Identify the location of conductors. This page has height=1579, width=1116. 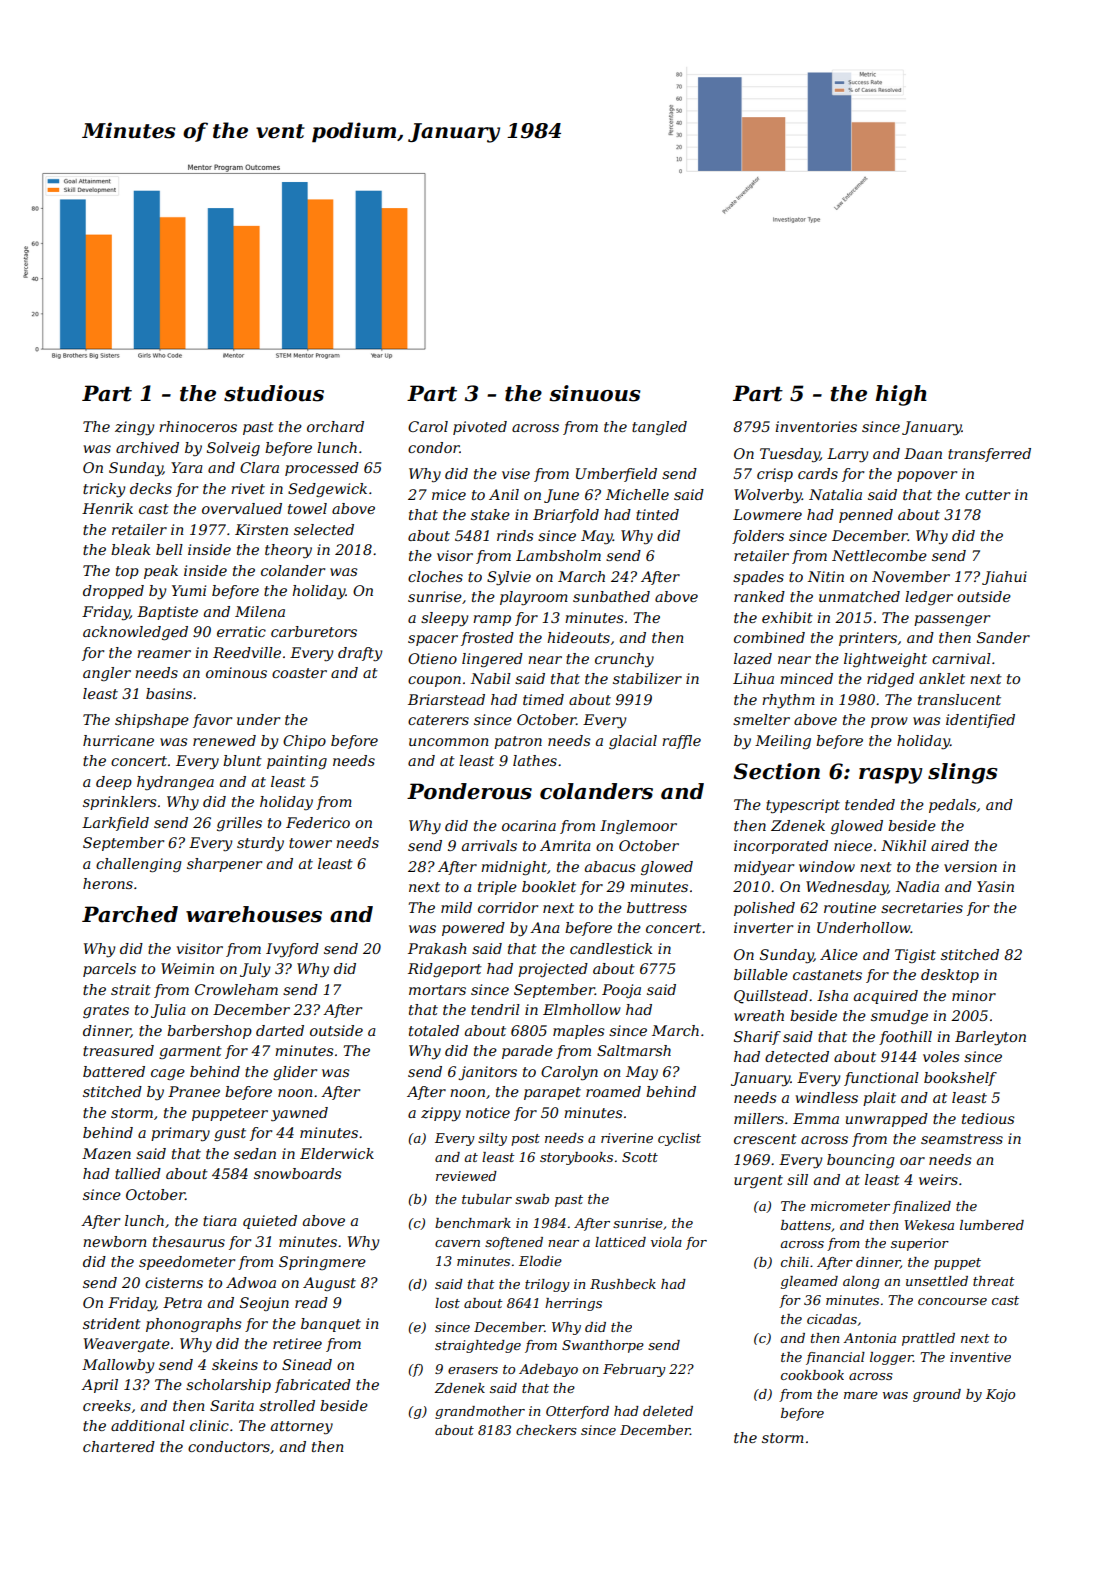
(229, 1446).
